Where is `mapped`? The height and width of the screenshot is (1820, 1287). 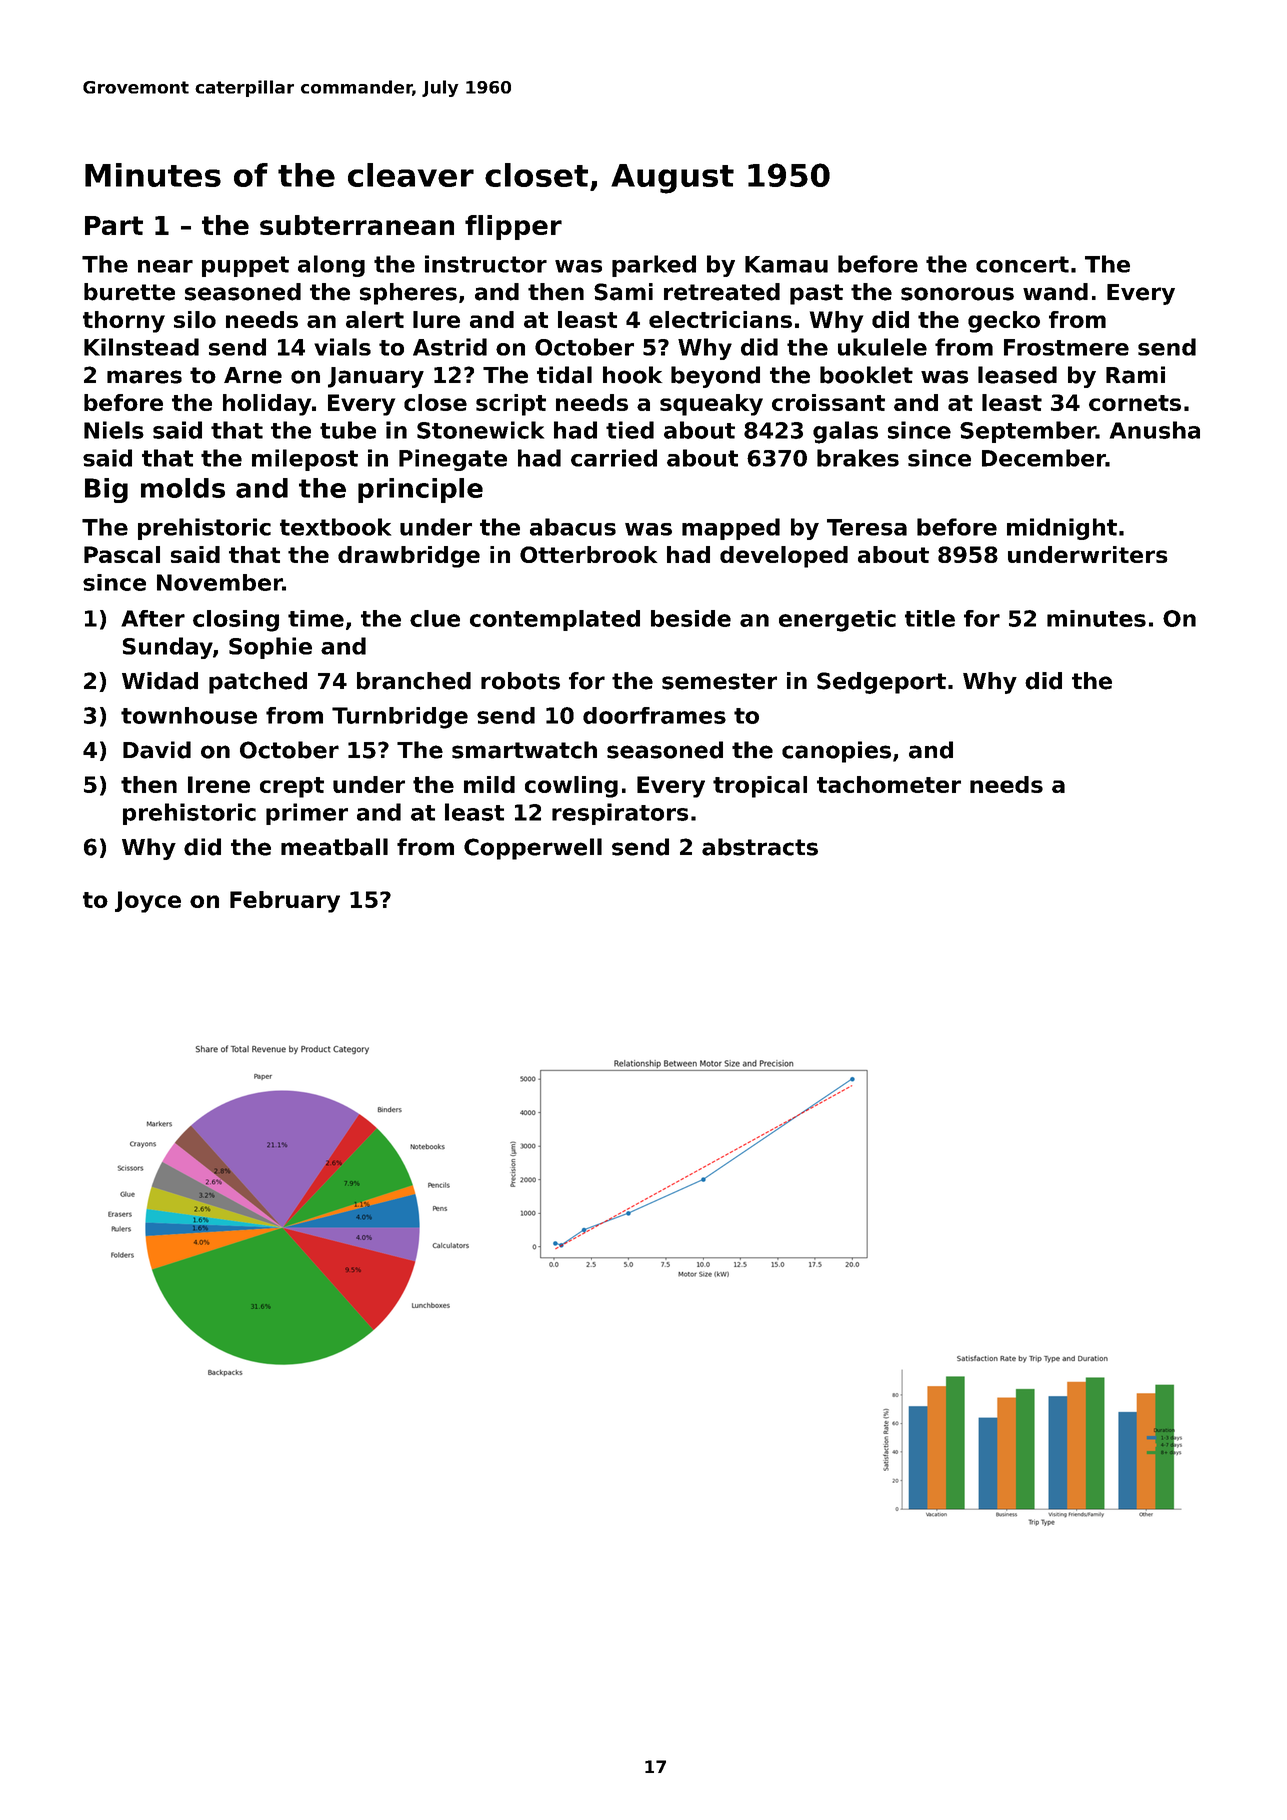
mapped is located at coordinates (731, 529).
